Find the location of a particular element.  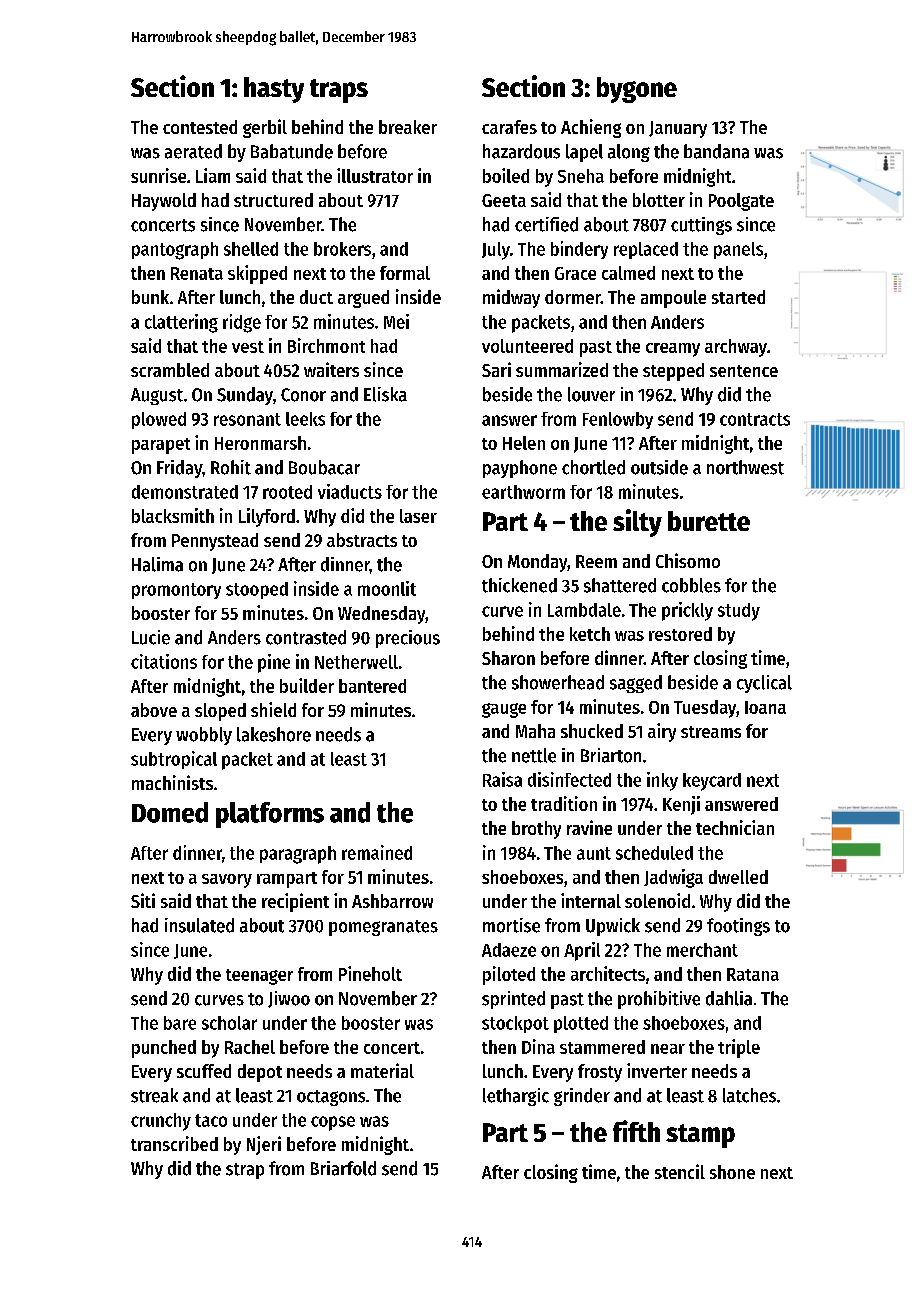

technician is located at coordinates (735, 827).
